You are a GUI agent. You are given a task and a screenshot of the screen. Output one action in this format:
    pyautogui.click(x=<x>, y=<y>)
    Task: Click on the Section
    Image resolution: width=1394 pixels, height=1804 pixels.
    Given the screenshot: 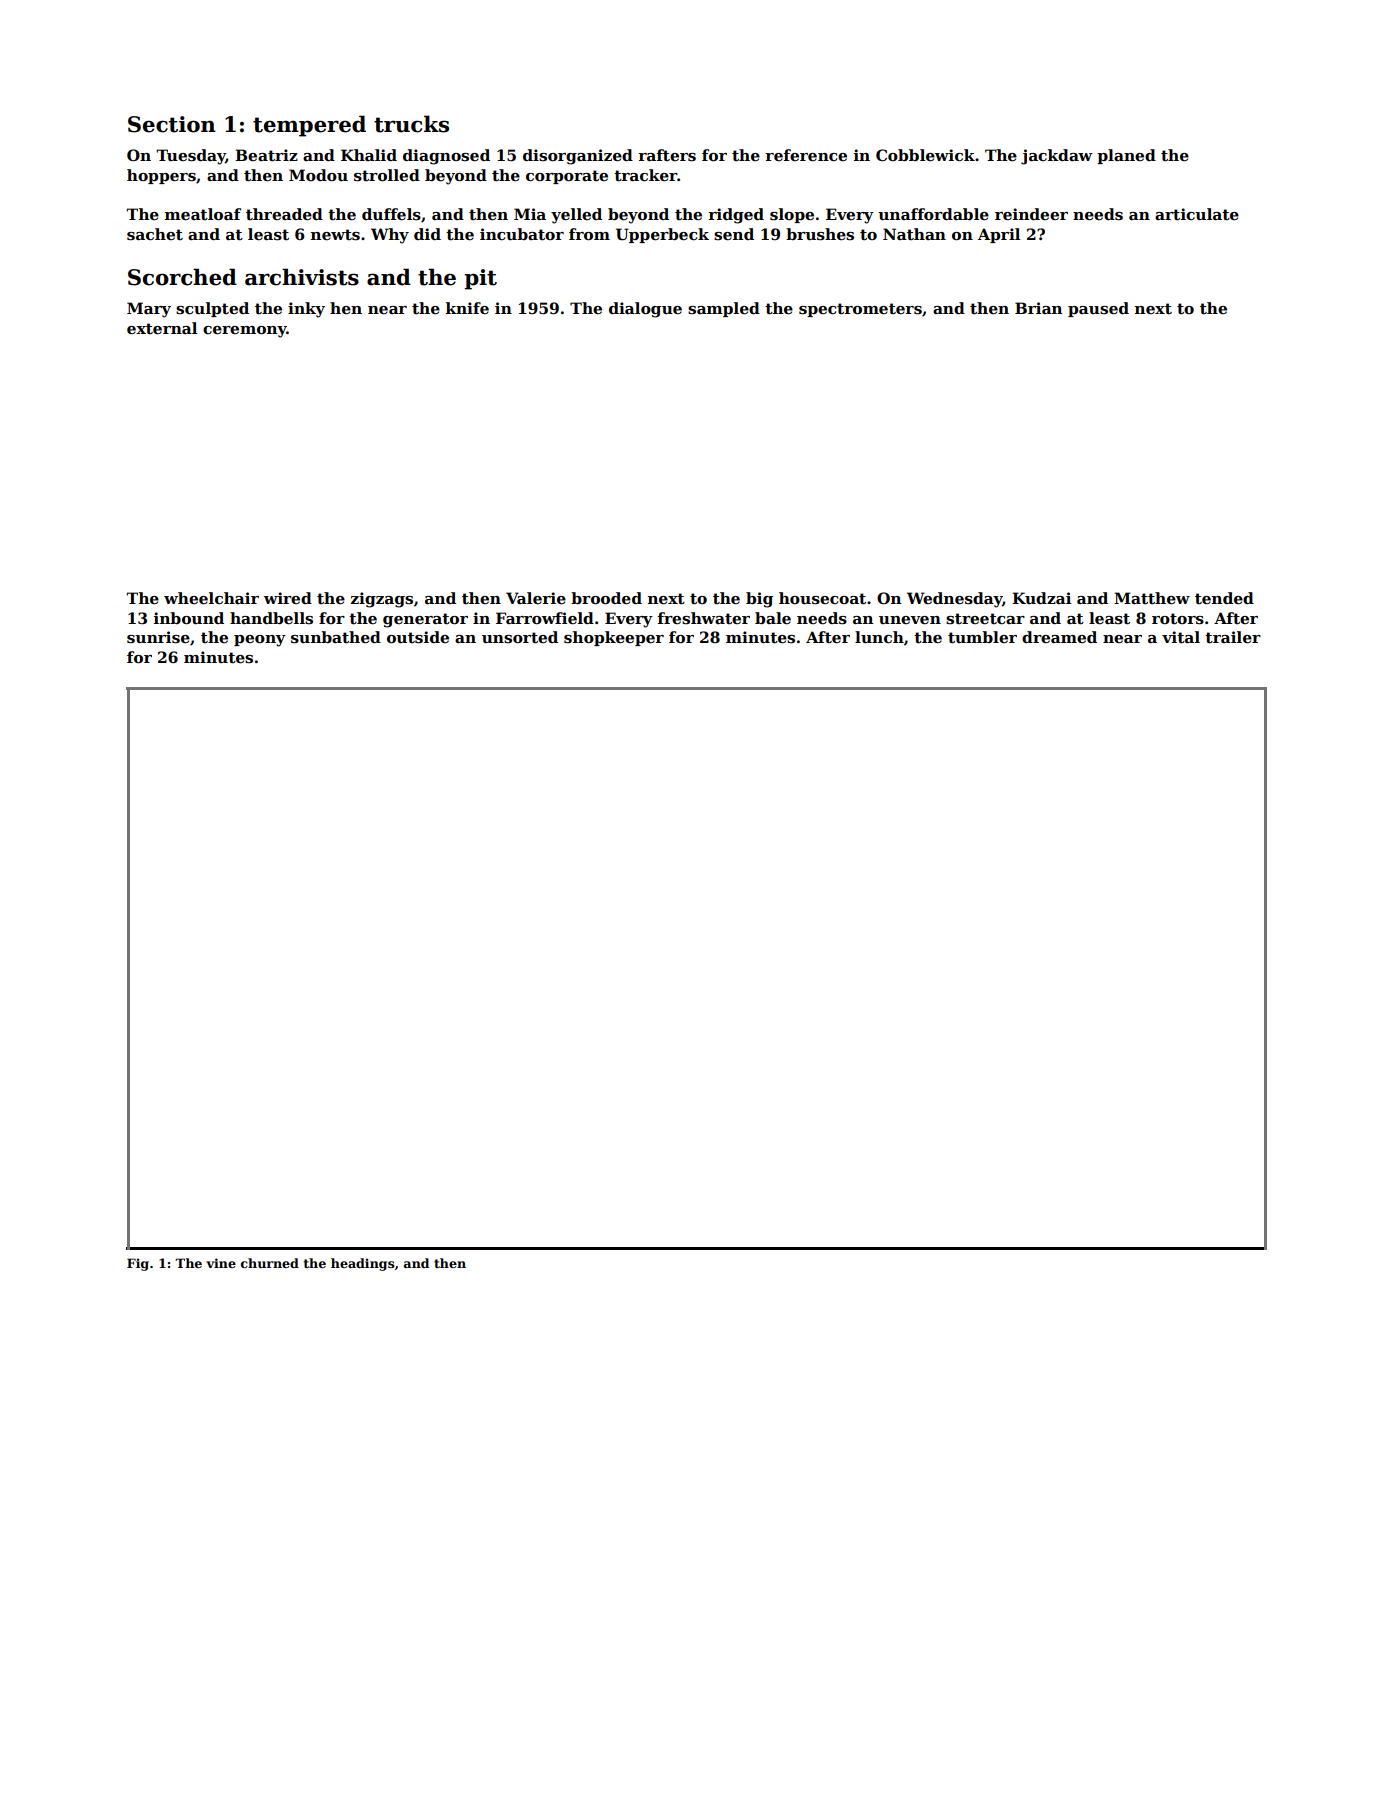 What is the action you would take?
    pyautogui.click(x=172, y=124)
